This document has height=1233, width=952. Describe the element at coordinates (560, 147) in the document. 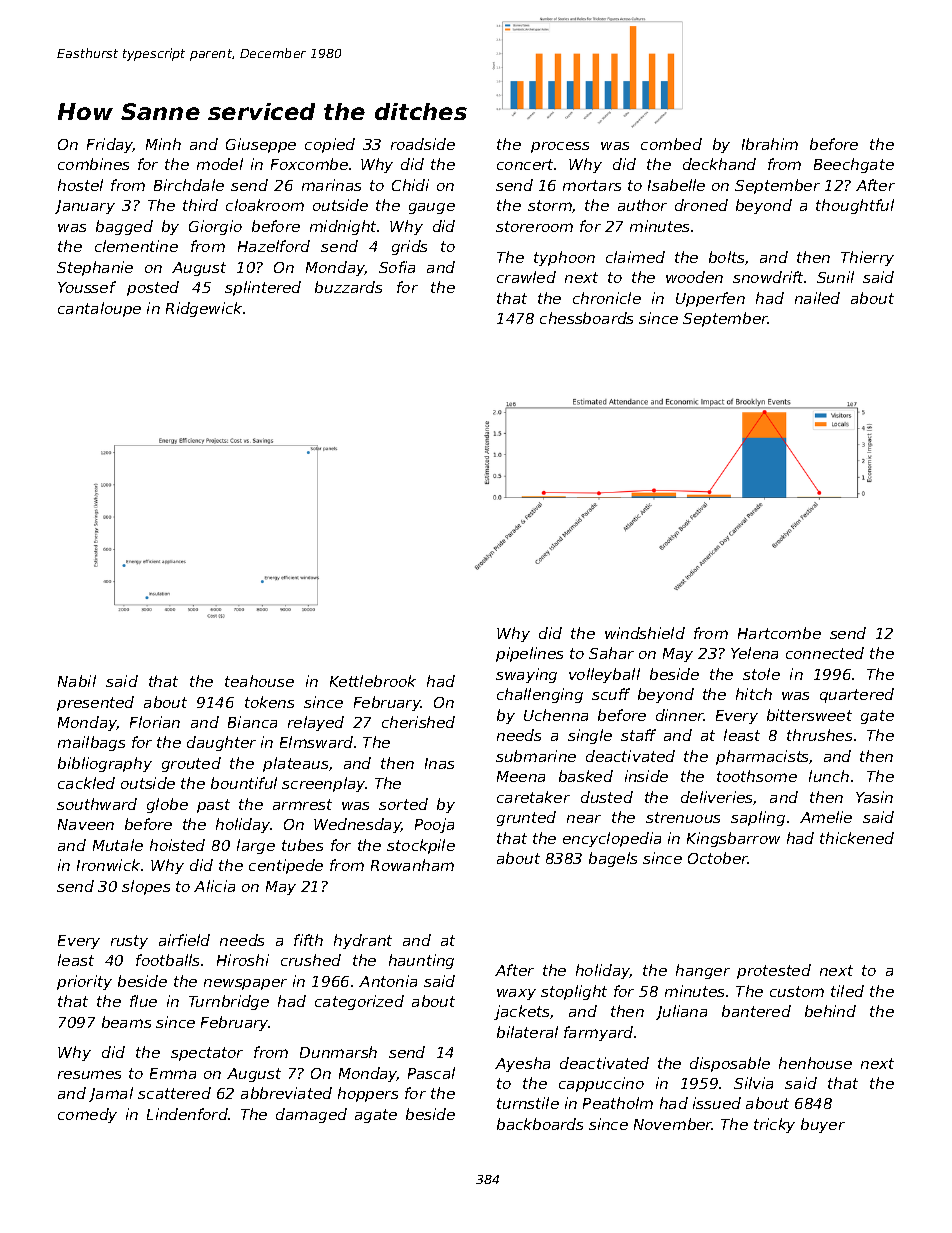

I see `process` at that location.
